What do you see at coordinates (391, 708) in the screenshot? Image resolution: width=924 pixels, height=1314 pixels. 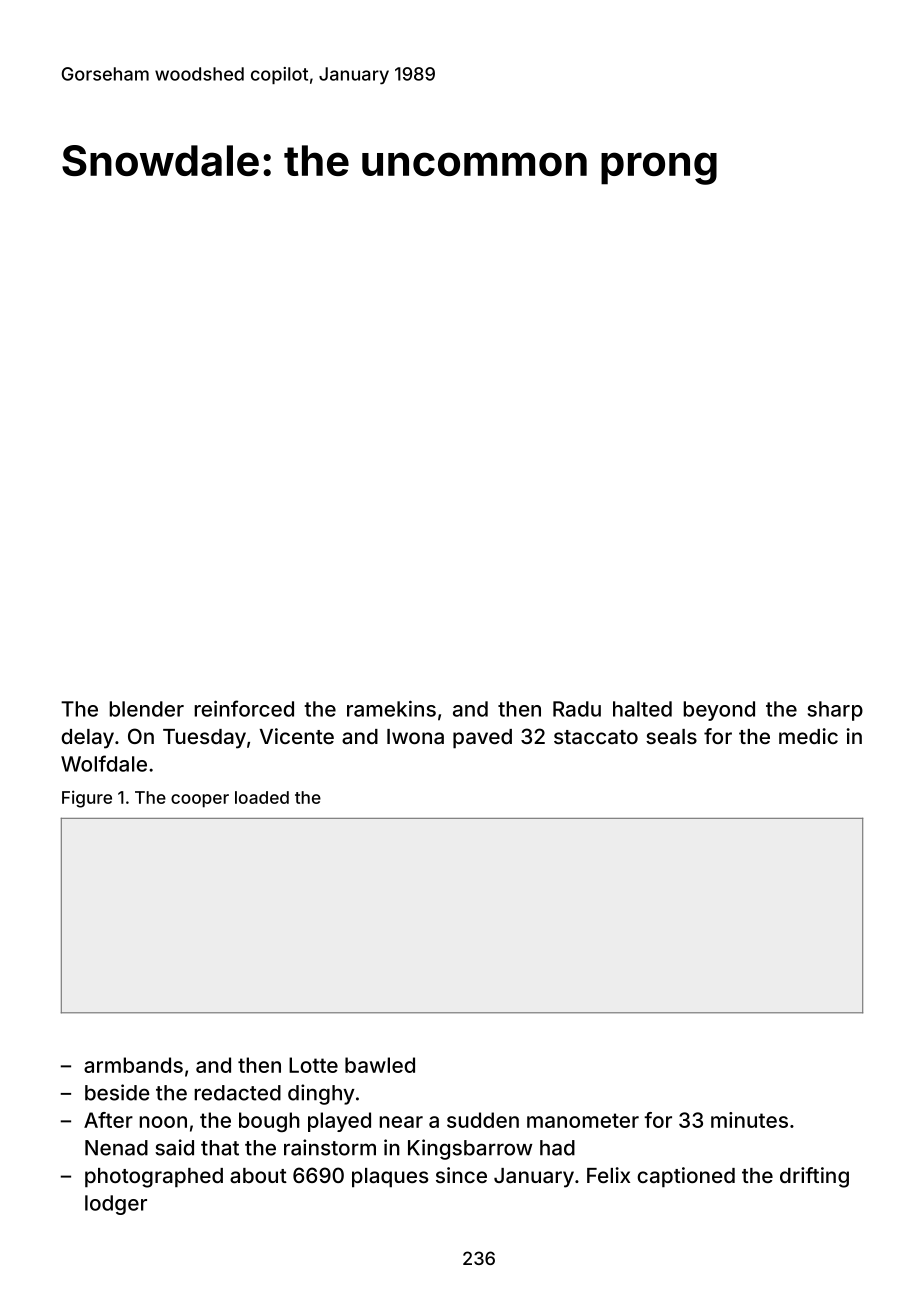 I see `ramekins` at bounding box center [391, 708].
